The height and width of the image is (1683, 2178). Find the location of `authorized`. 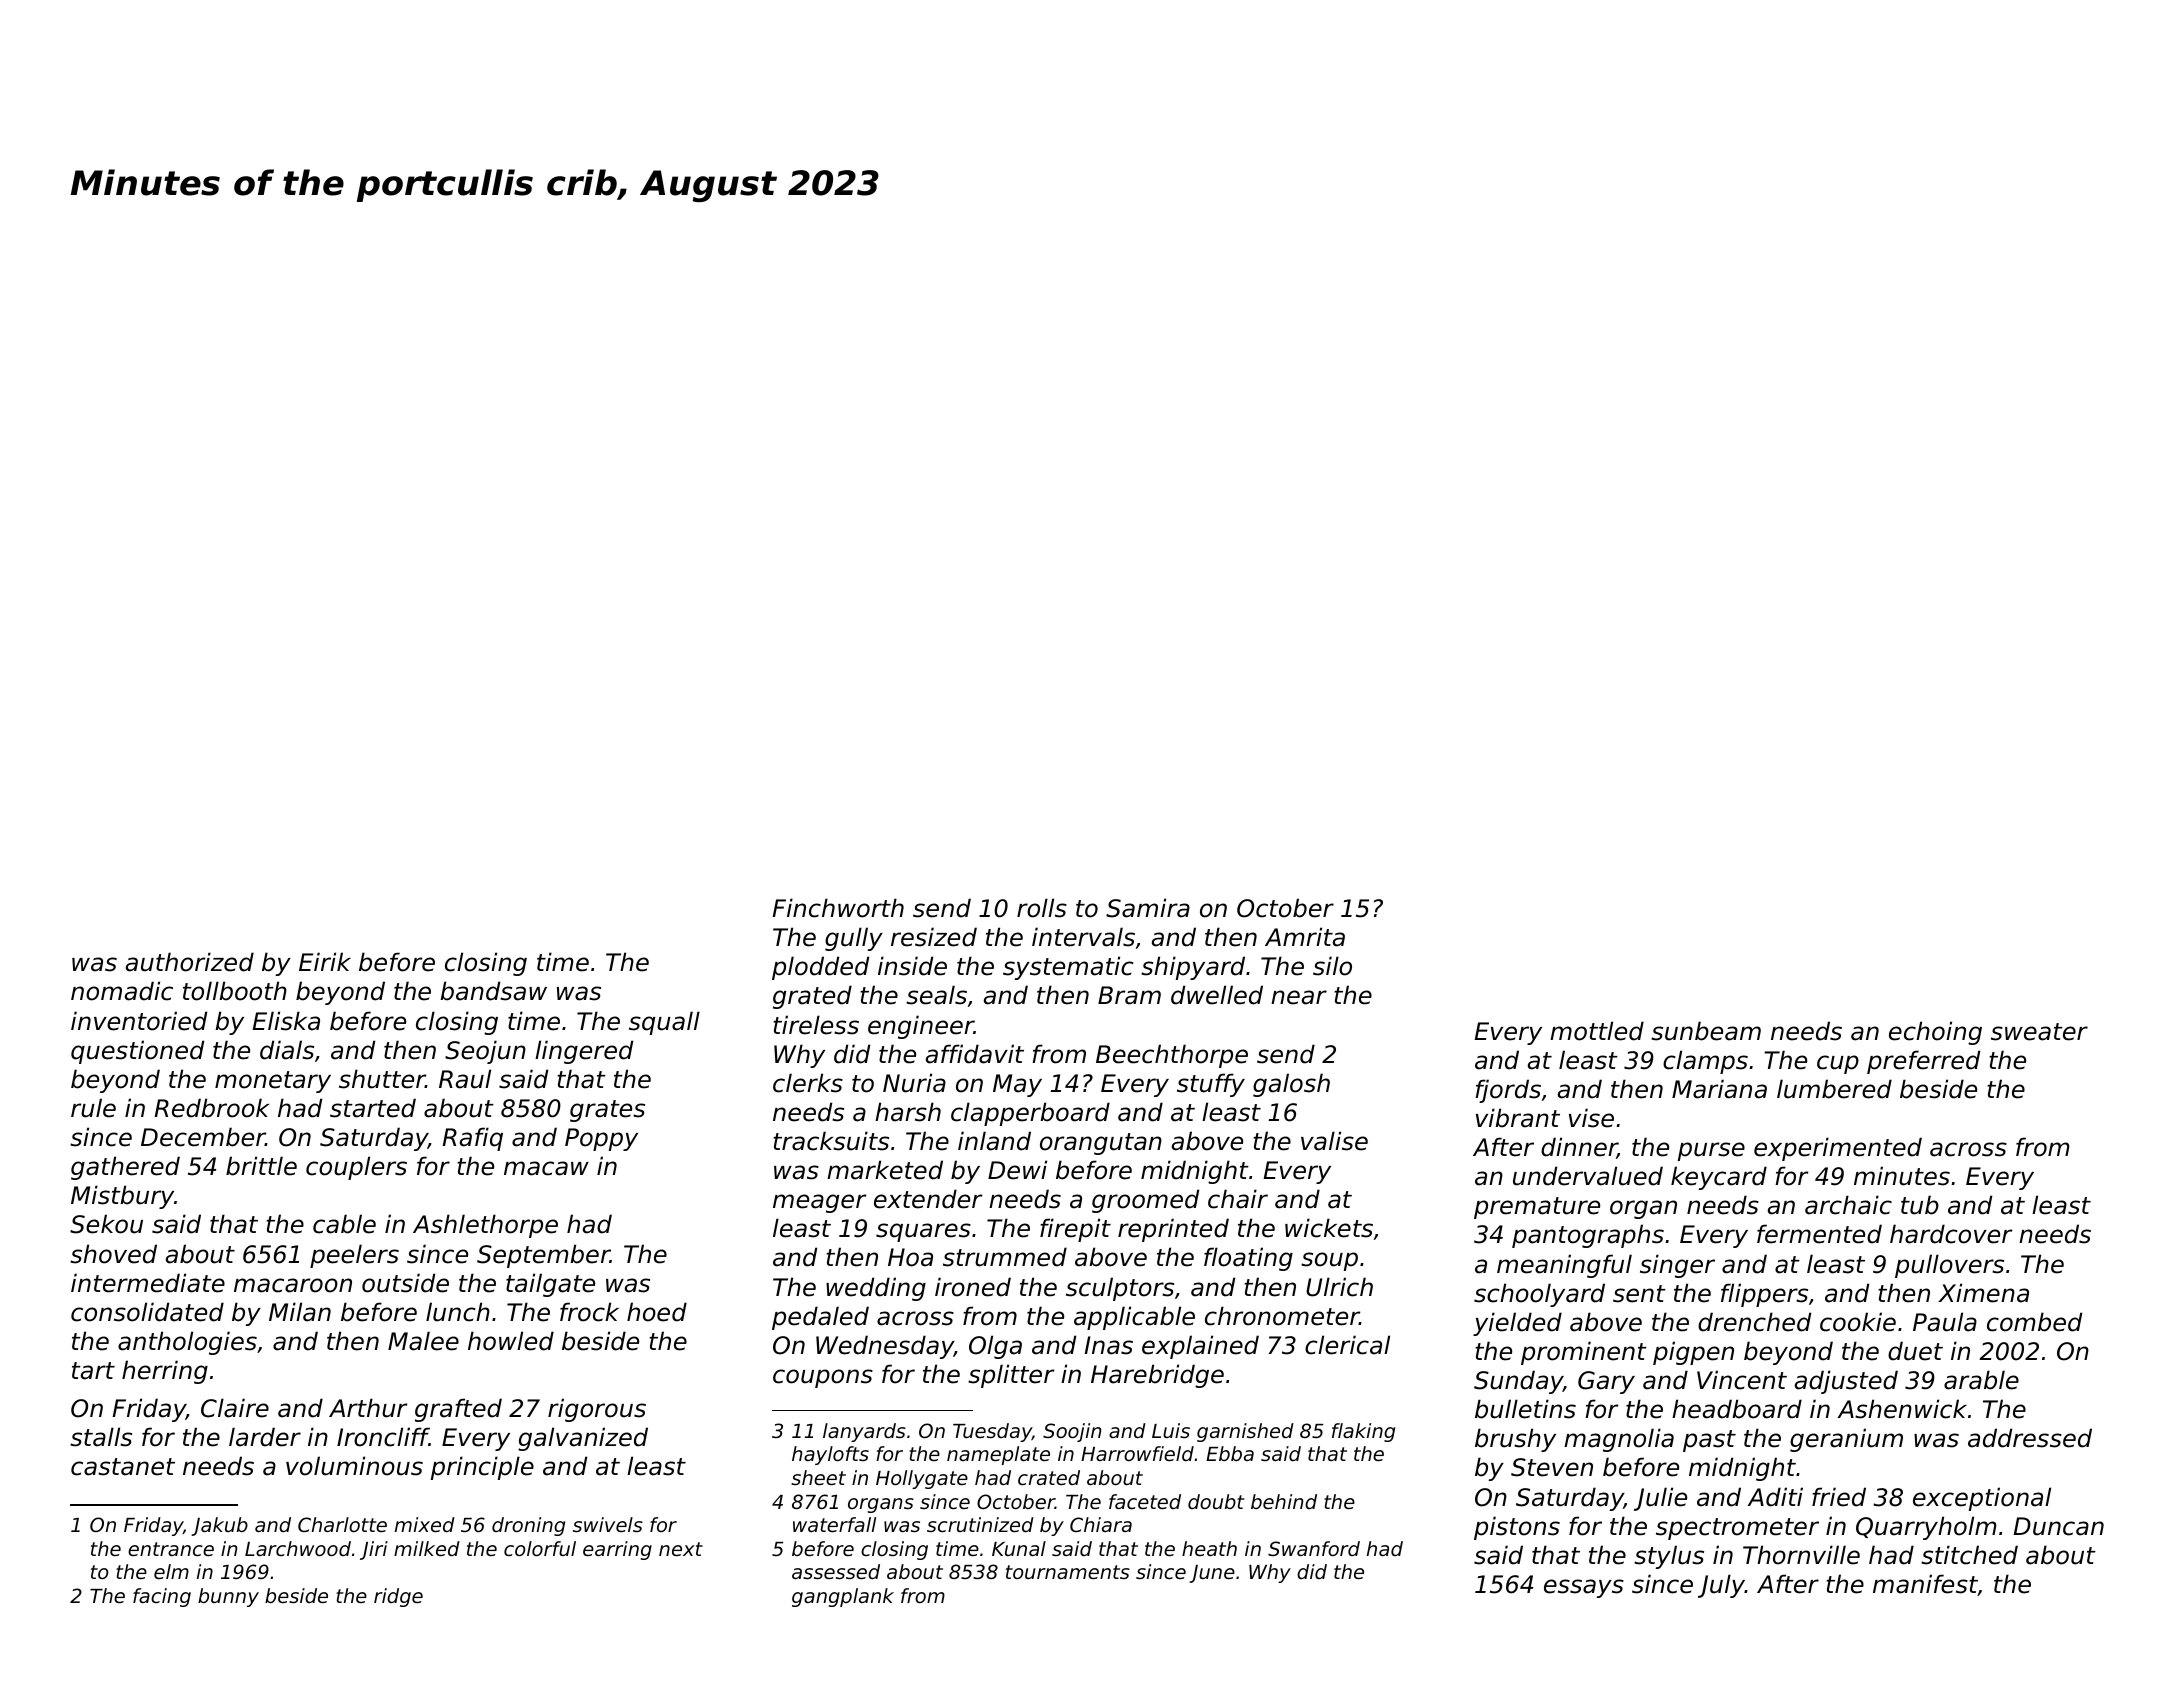

authorized is located at coordinates (190, 962).
